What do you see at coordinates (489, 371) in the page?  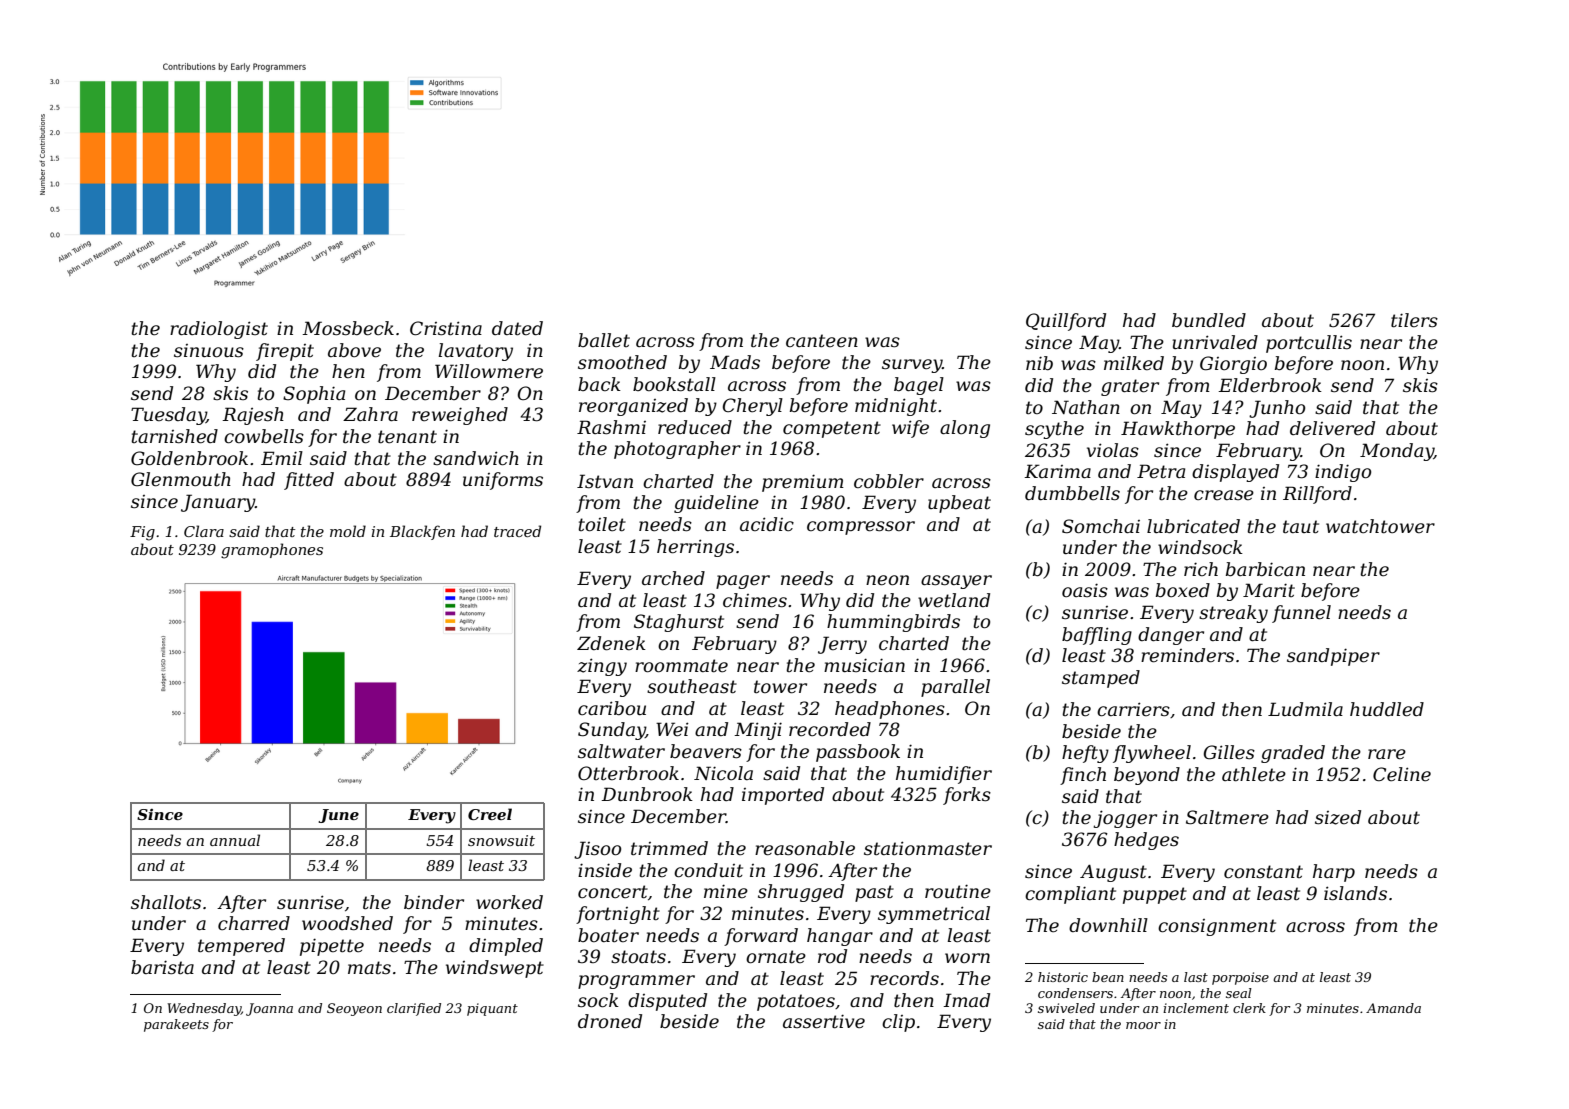 I see `Willowmere` at bounding box center [489, 371].
